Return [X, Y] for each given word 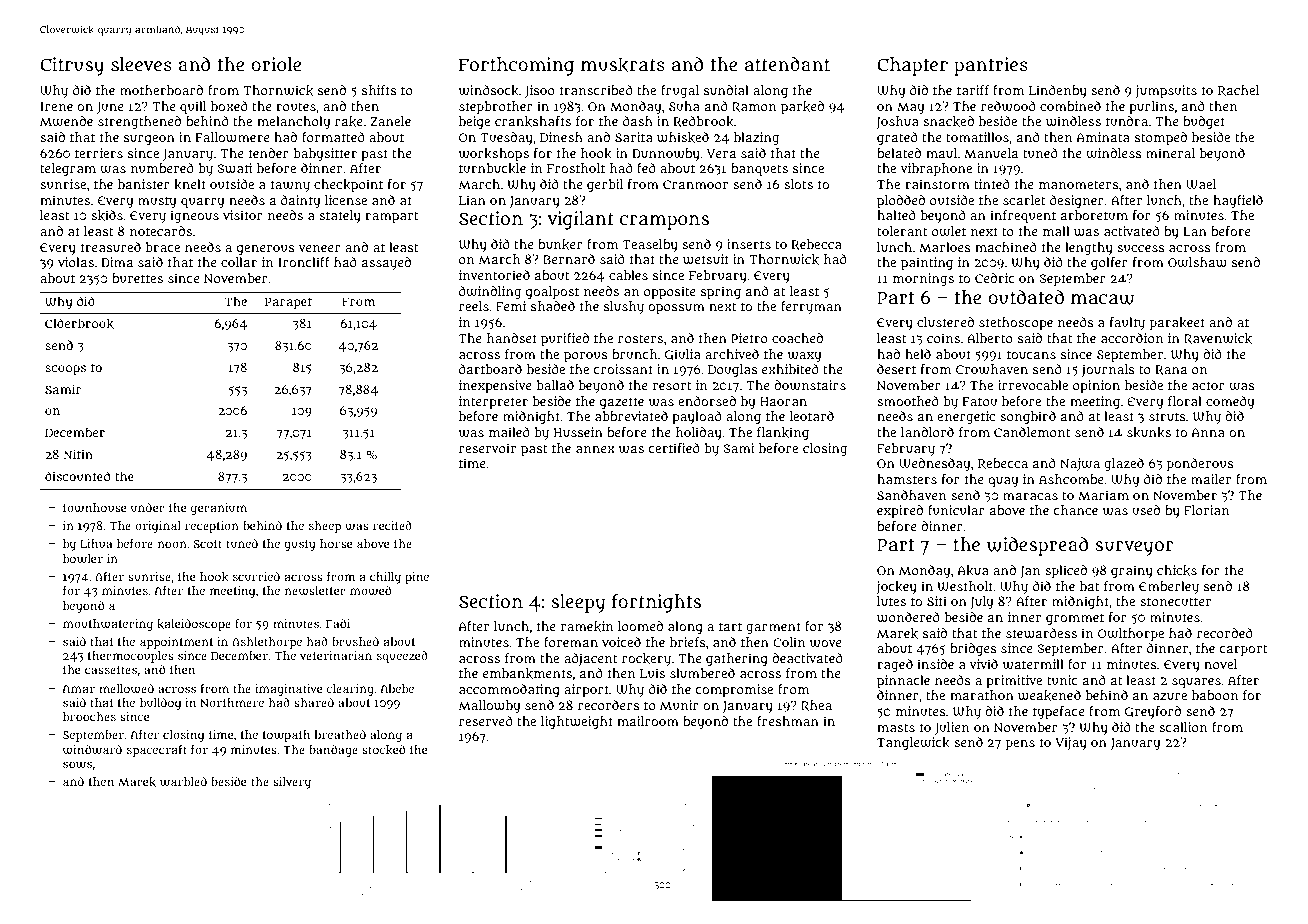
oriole [276, 64]
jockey [896, 587]
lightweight [577, 722]
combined [1070, 106]
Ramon [754, 107]
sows [77, 764]
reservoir [487, 448]
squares [1196, 683]
